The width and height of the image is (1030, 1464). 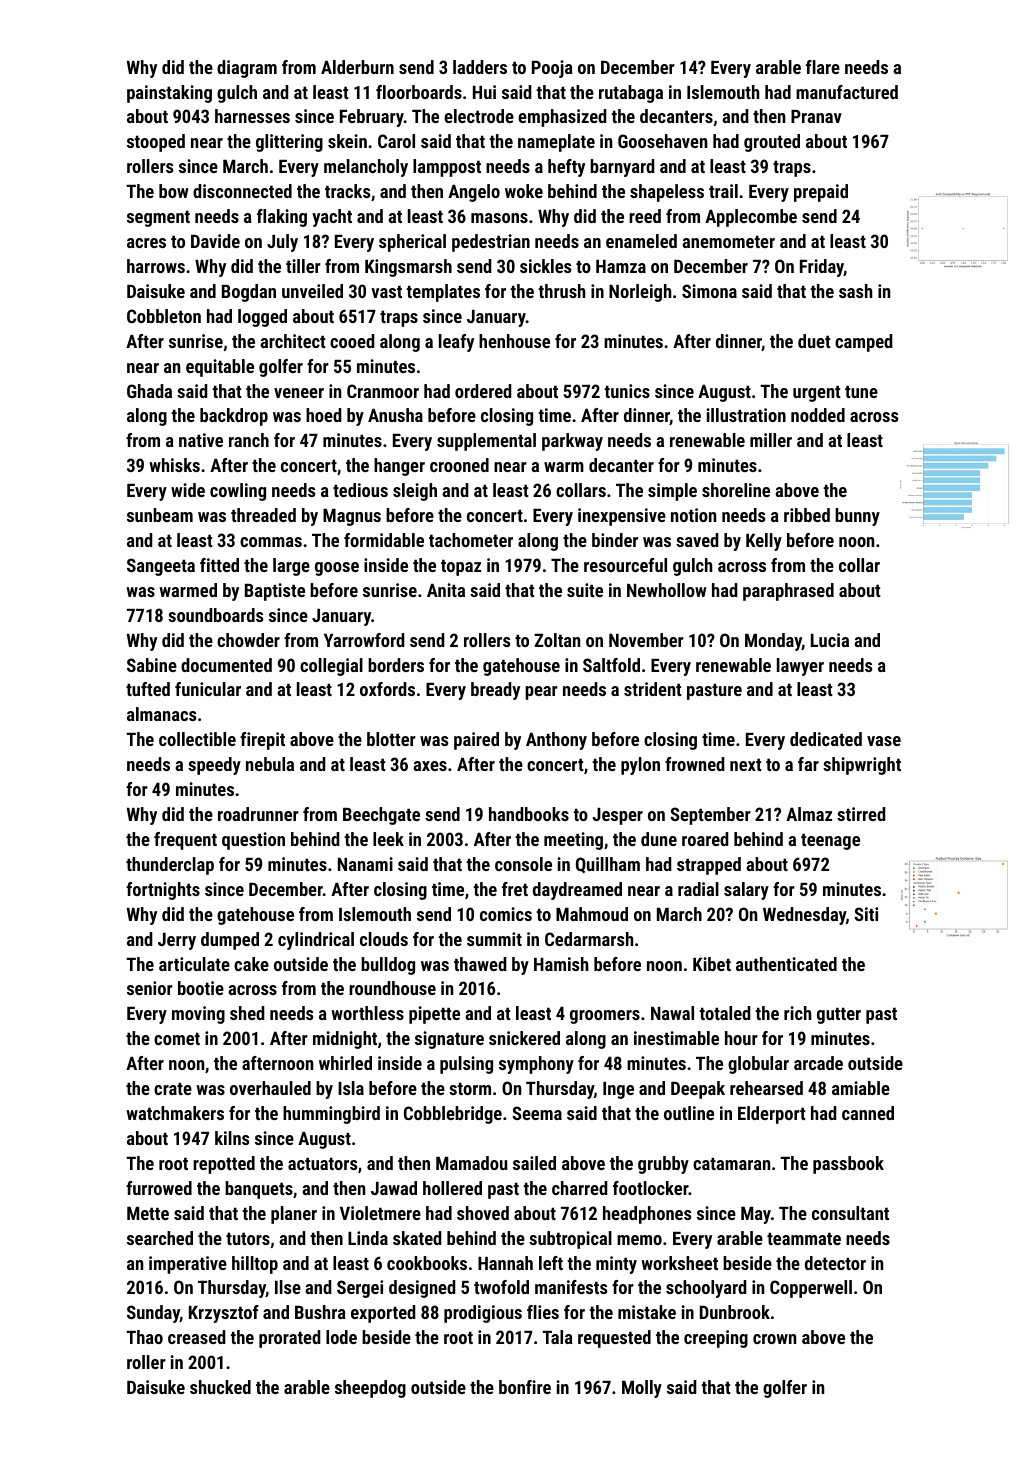 What do you see at coordinates (357, 67) in the image?
I see `Alderburn` at bounding box center [357, 67].
